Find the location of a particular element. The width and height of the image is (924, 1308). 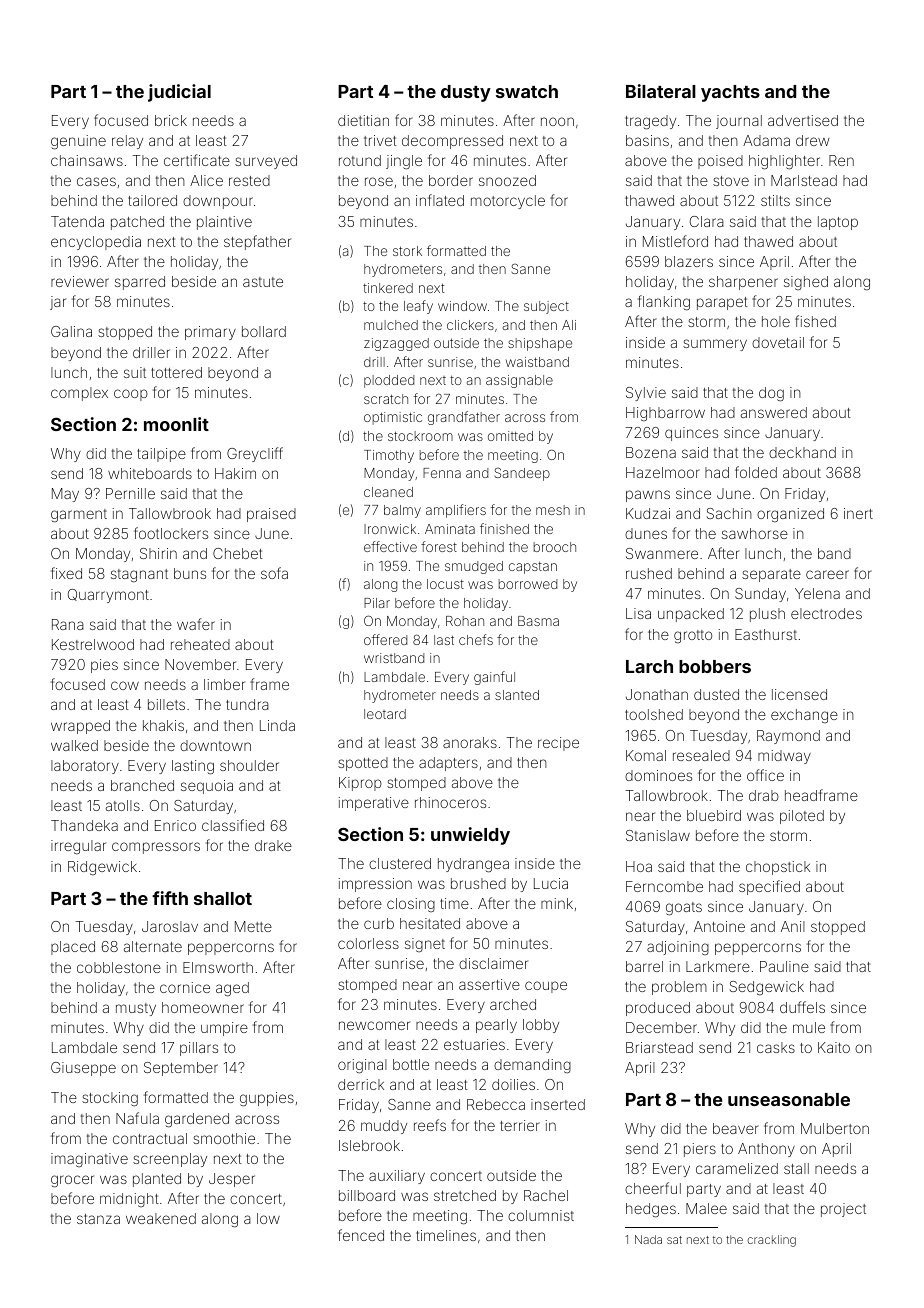

laptop is located at coordinates (838, 223).
